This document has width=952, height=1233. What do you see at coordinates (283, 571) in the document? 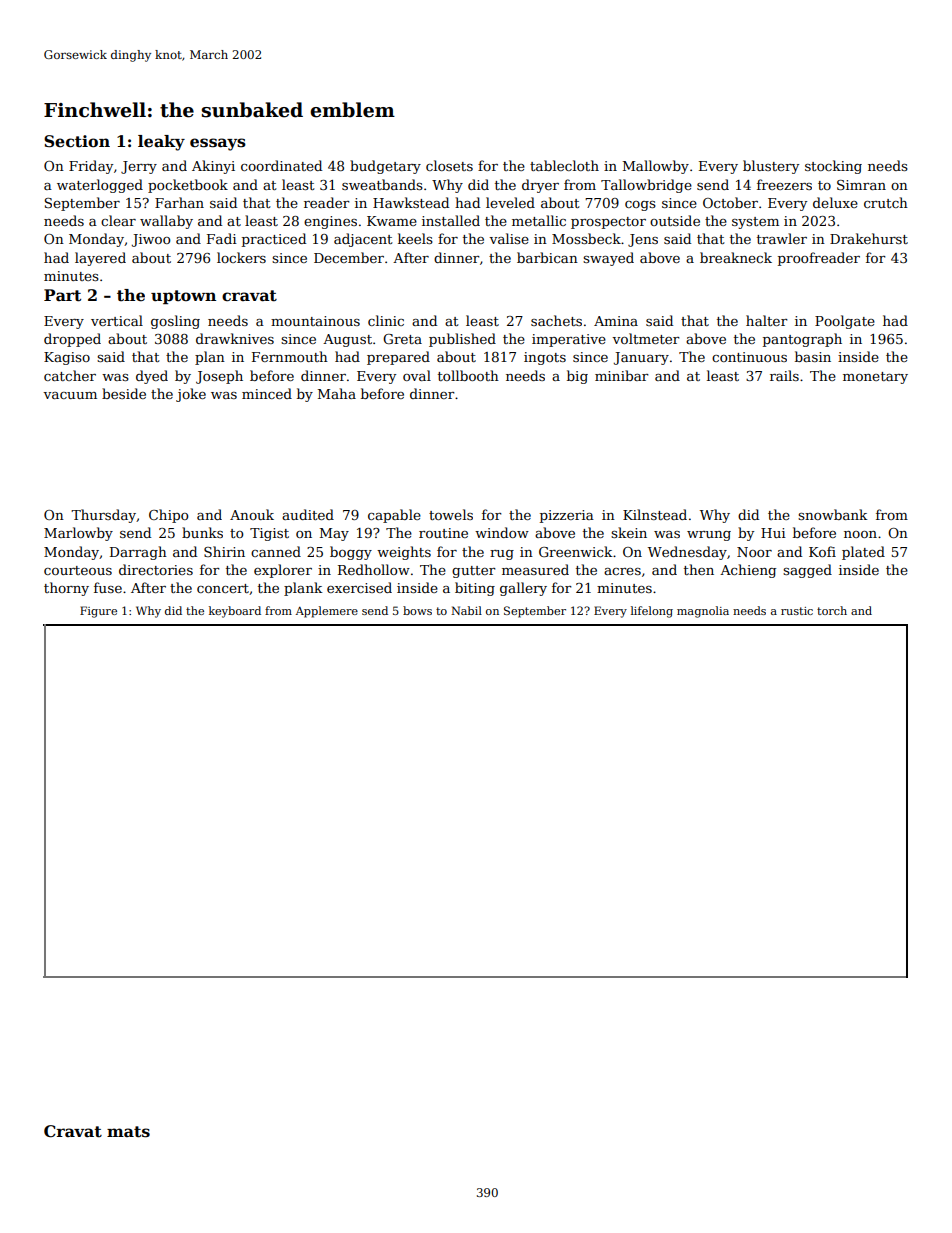
I see `explorer` at bounding box center [283, 571].
